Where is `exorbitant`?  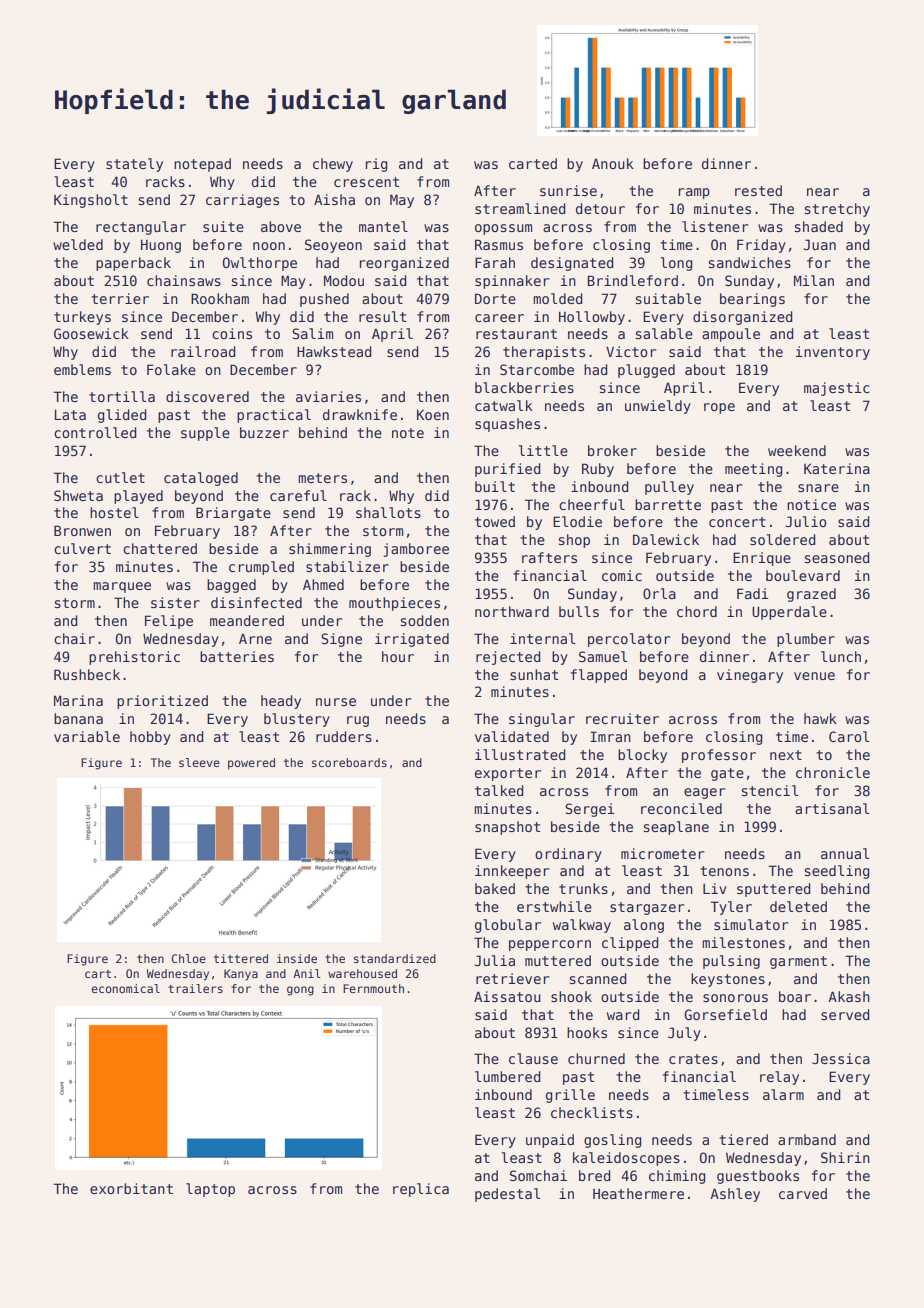 exorbitant is located at coordinates (131, 1188).
